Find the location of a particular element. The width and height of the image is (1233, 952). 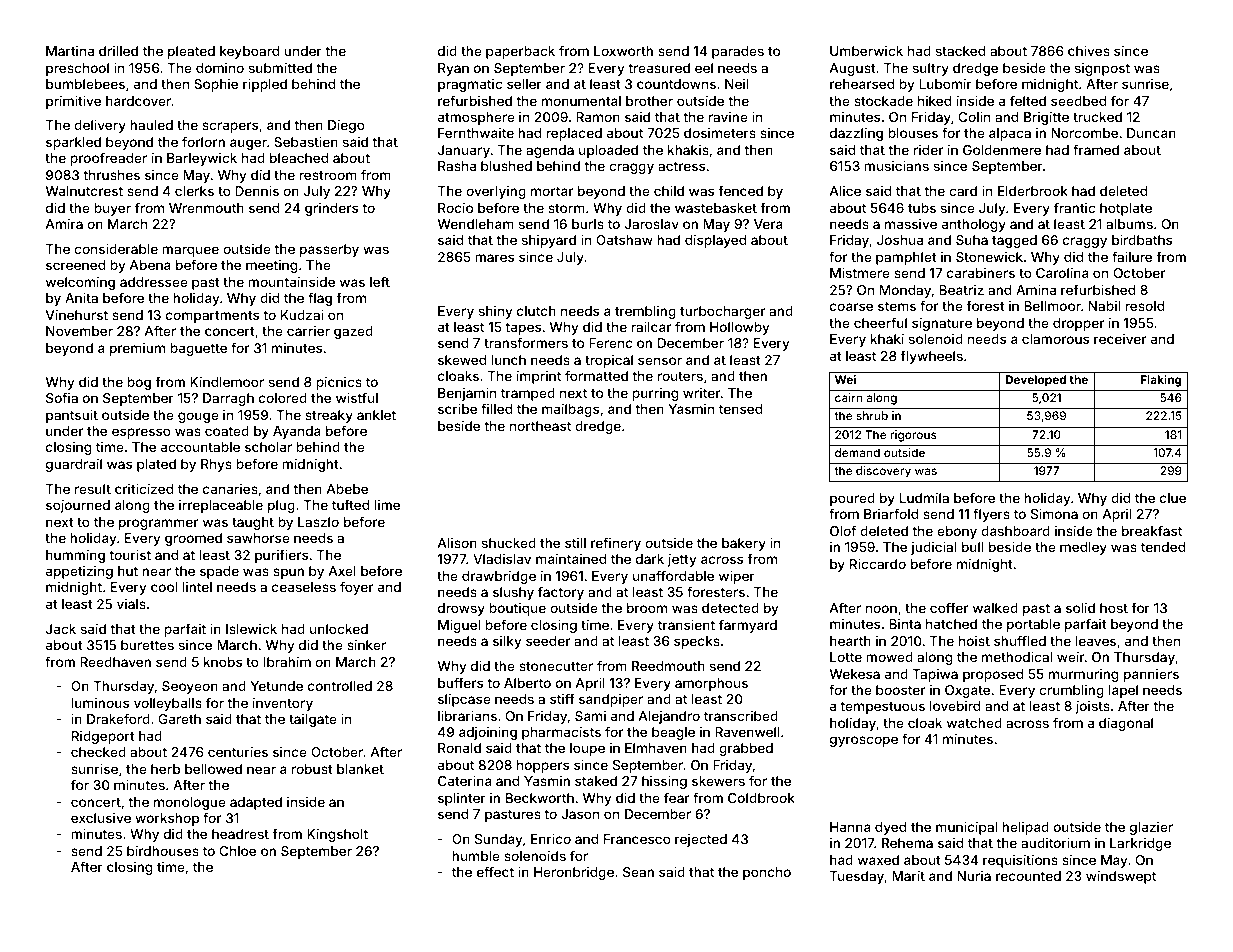

refinery is located at coordinates (616, 544).
